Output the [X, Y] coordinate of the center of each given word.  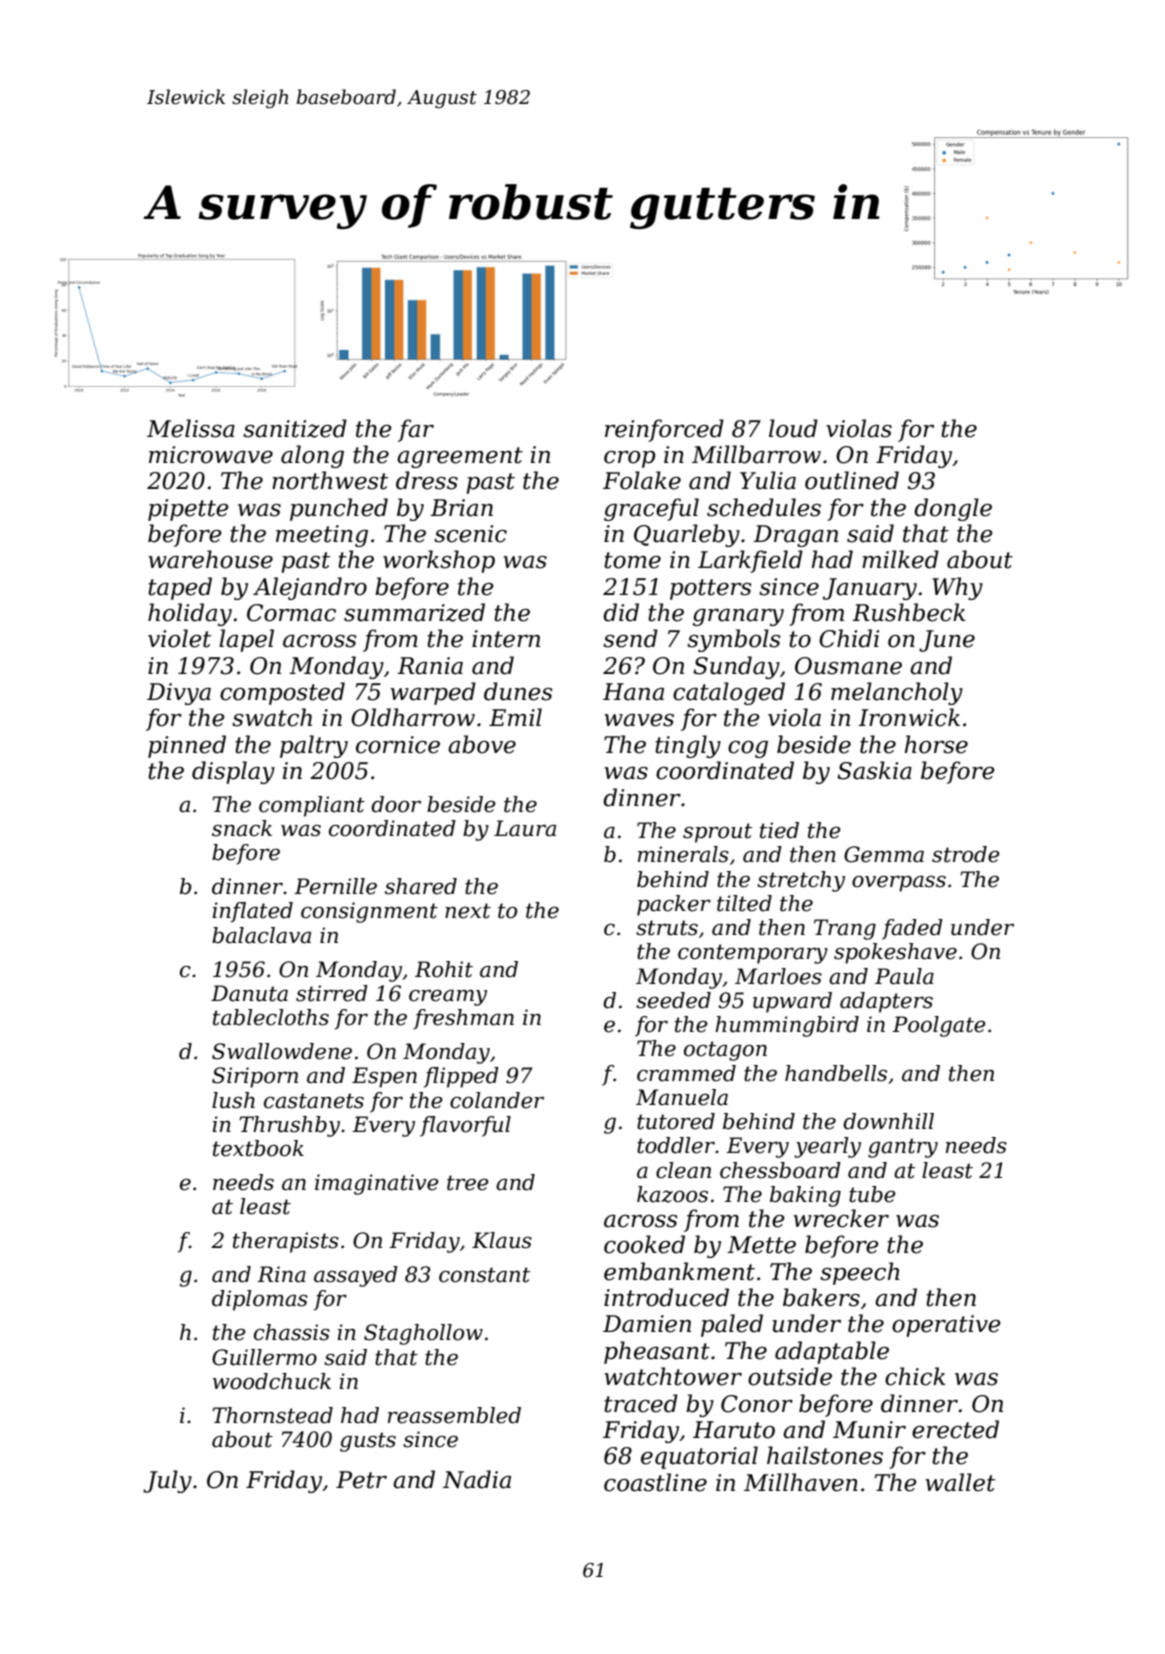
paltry [314, 746]
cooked [644, 1244]
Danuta [249, 993]
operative [946, 1326]
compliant [312, 806]
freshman [463, 1019]
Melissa [191, 428]
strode [966, 854]
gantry [903, 1148]
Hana [633, 692]
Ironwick [909, 717]
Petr [361, 1480]
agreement [460, 457]
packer [674, 905]
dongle [953, 509]
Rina [281, 1274]
